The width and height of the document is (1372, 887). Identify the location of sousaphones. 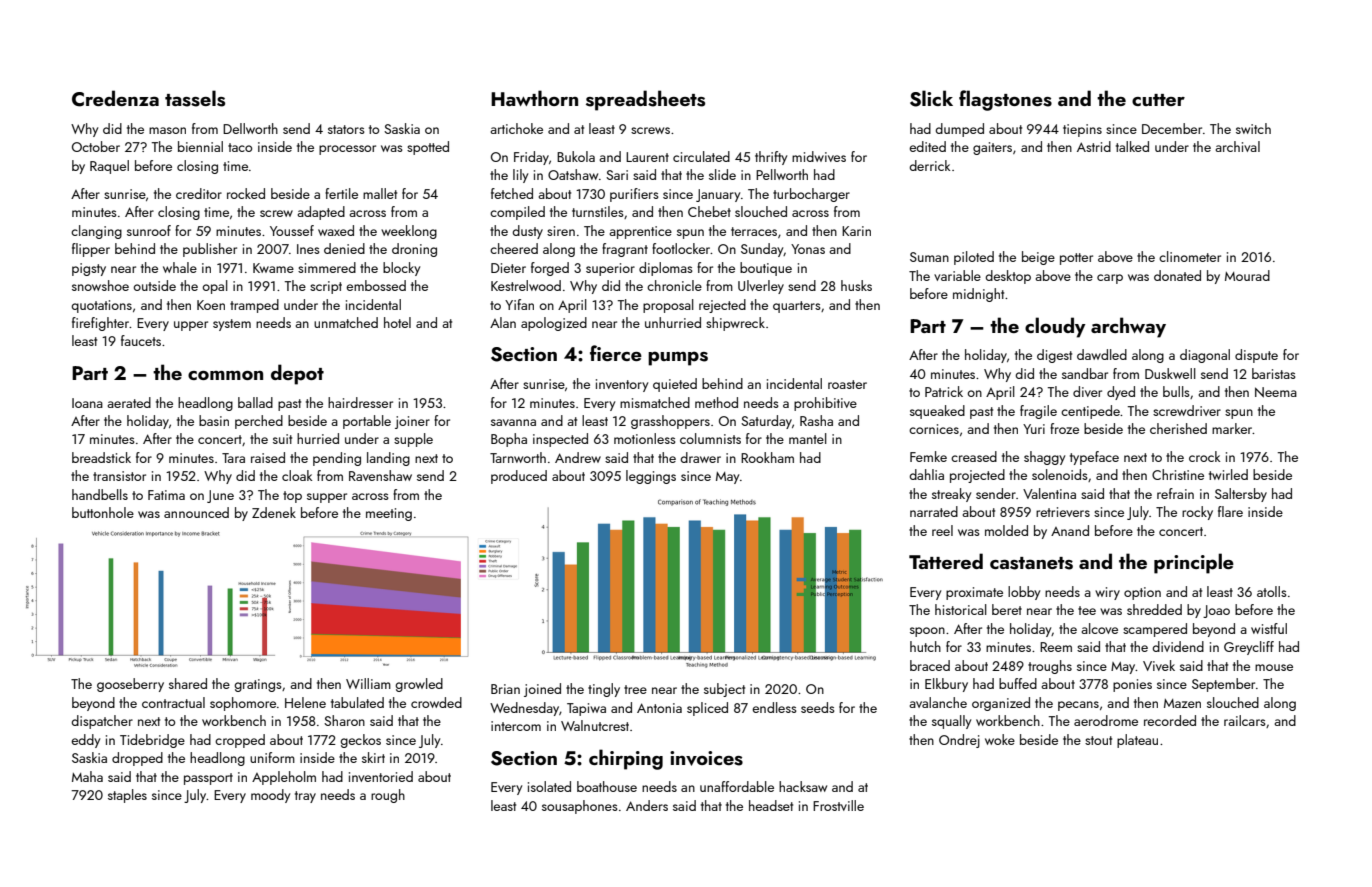
(580, 807).
